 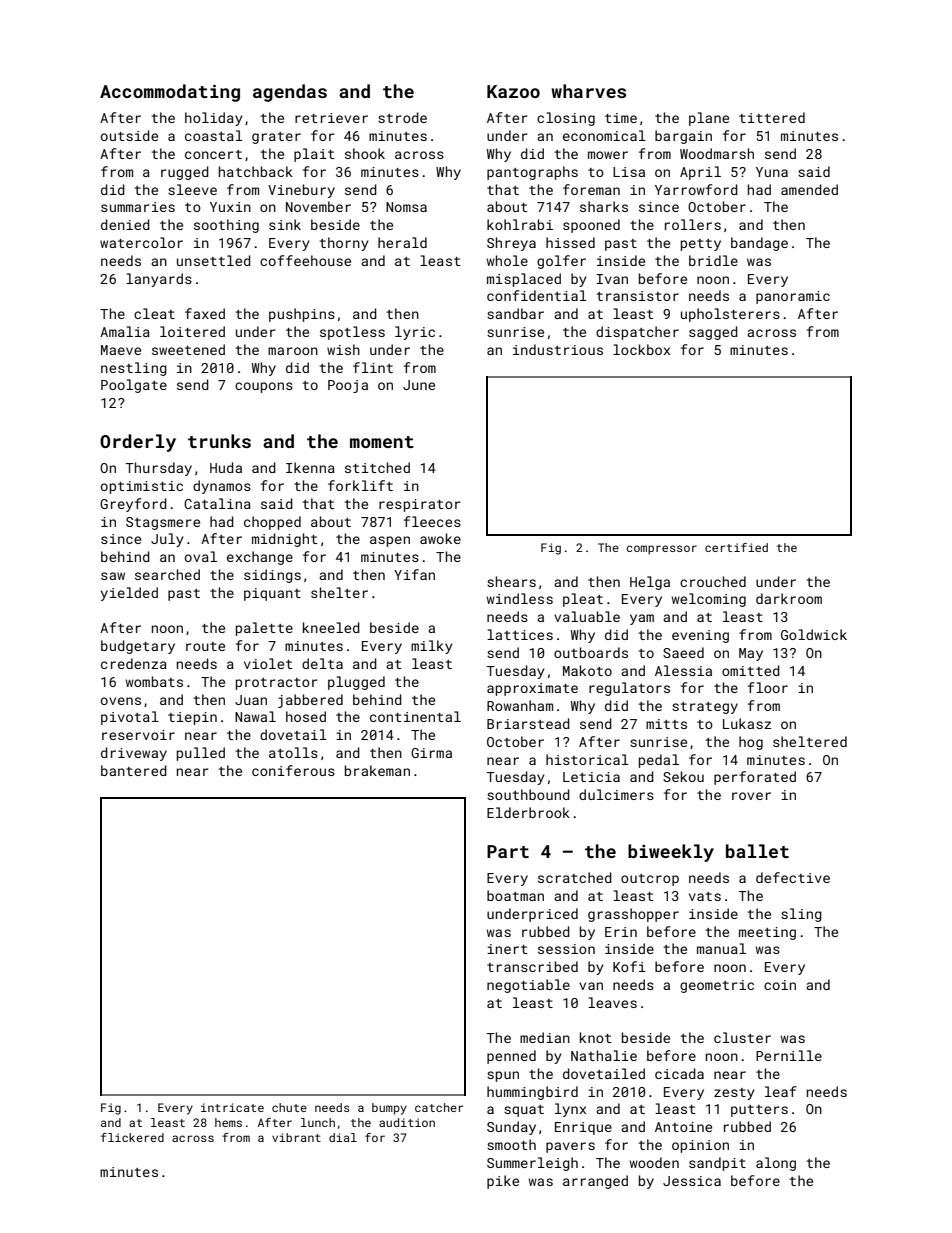 What do you see at coordinates (201, 754) in the screenshot?
I see `pulled` at bounding box center [201, 754].
